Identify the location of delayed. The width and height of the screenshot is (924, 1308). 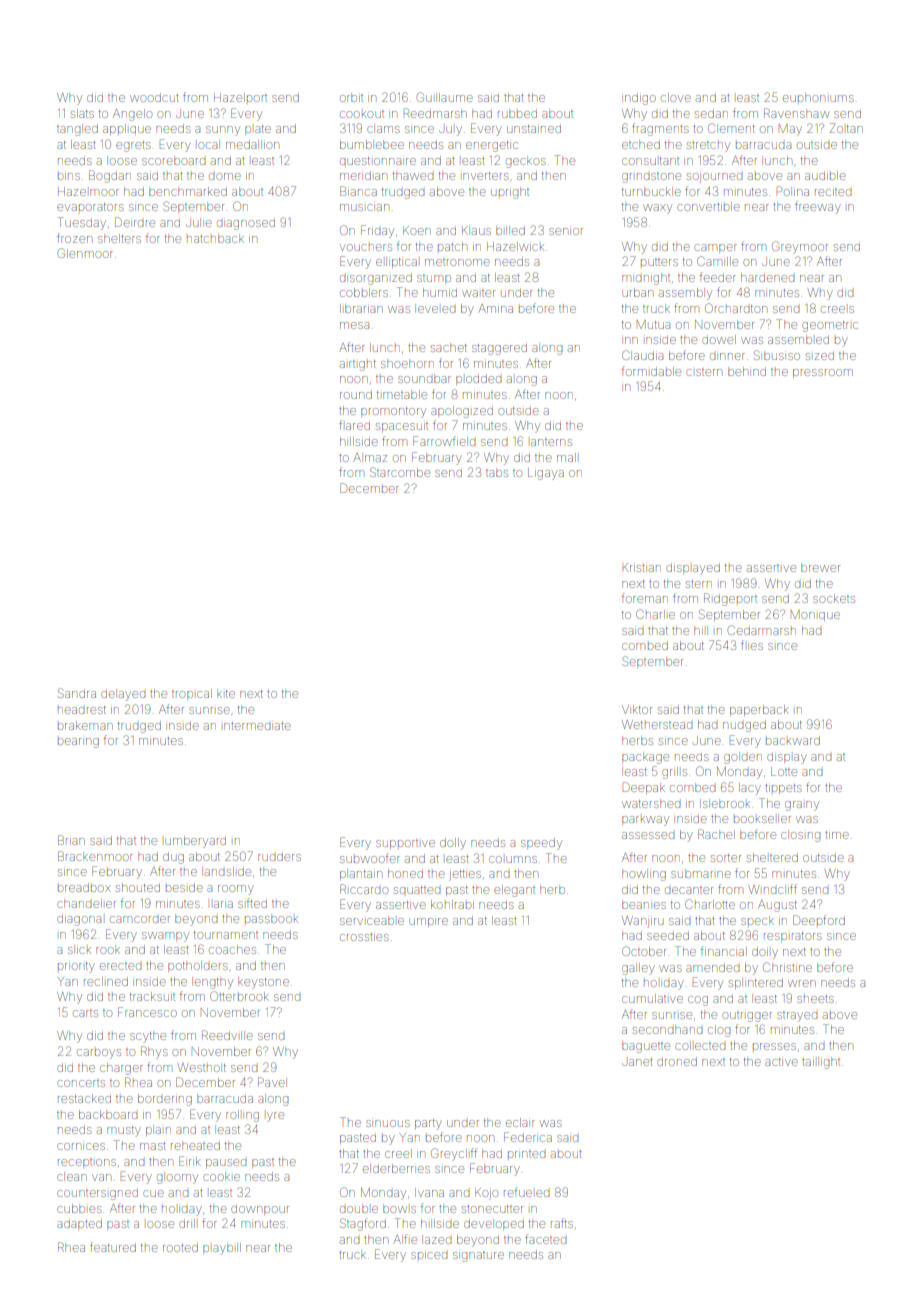
(123, 695).
